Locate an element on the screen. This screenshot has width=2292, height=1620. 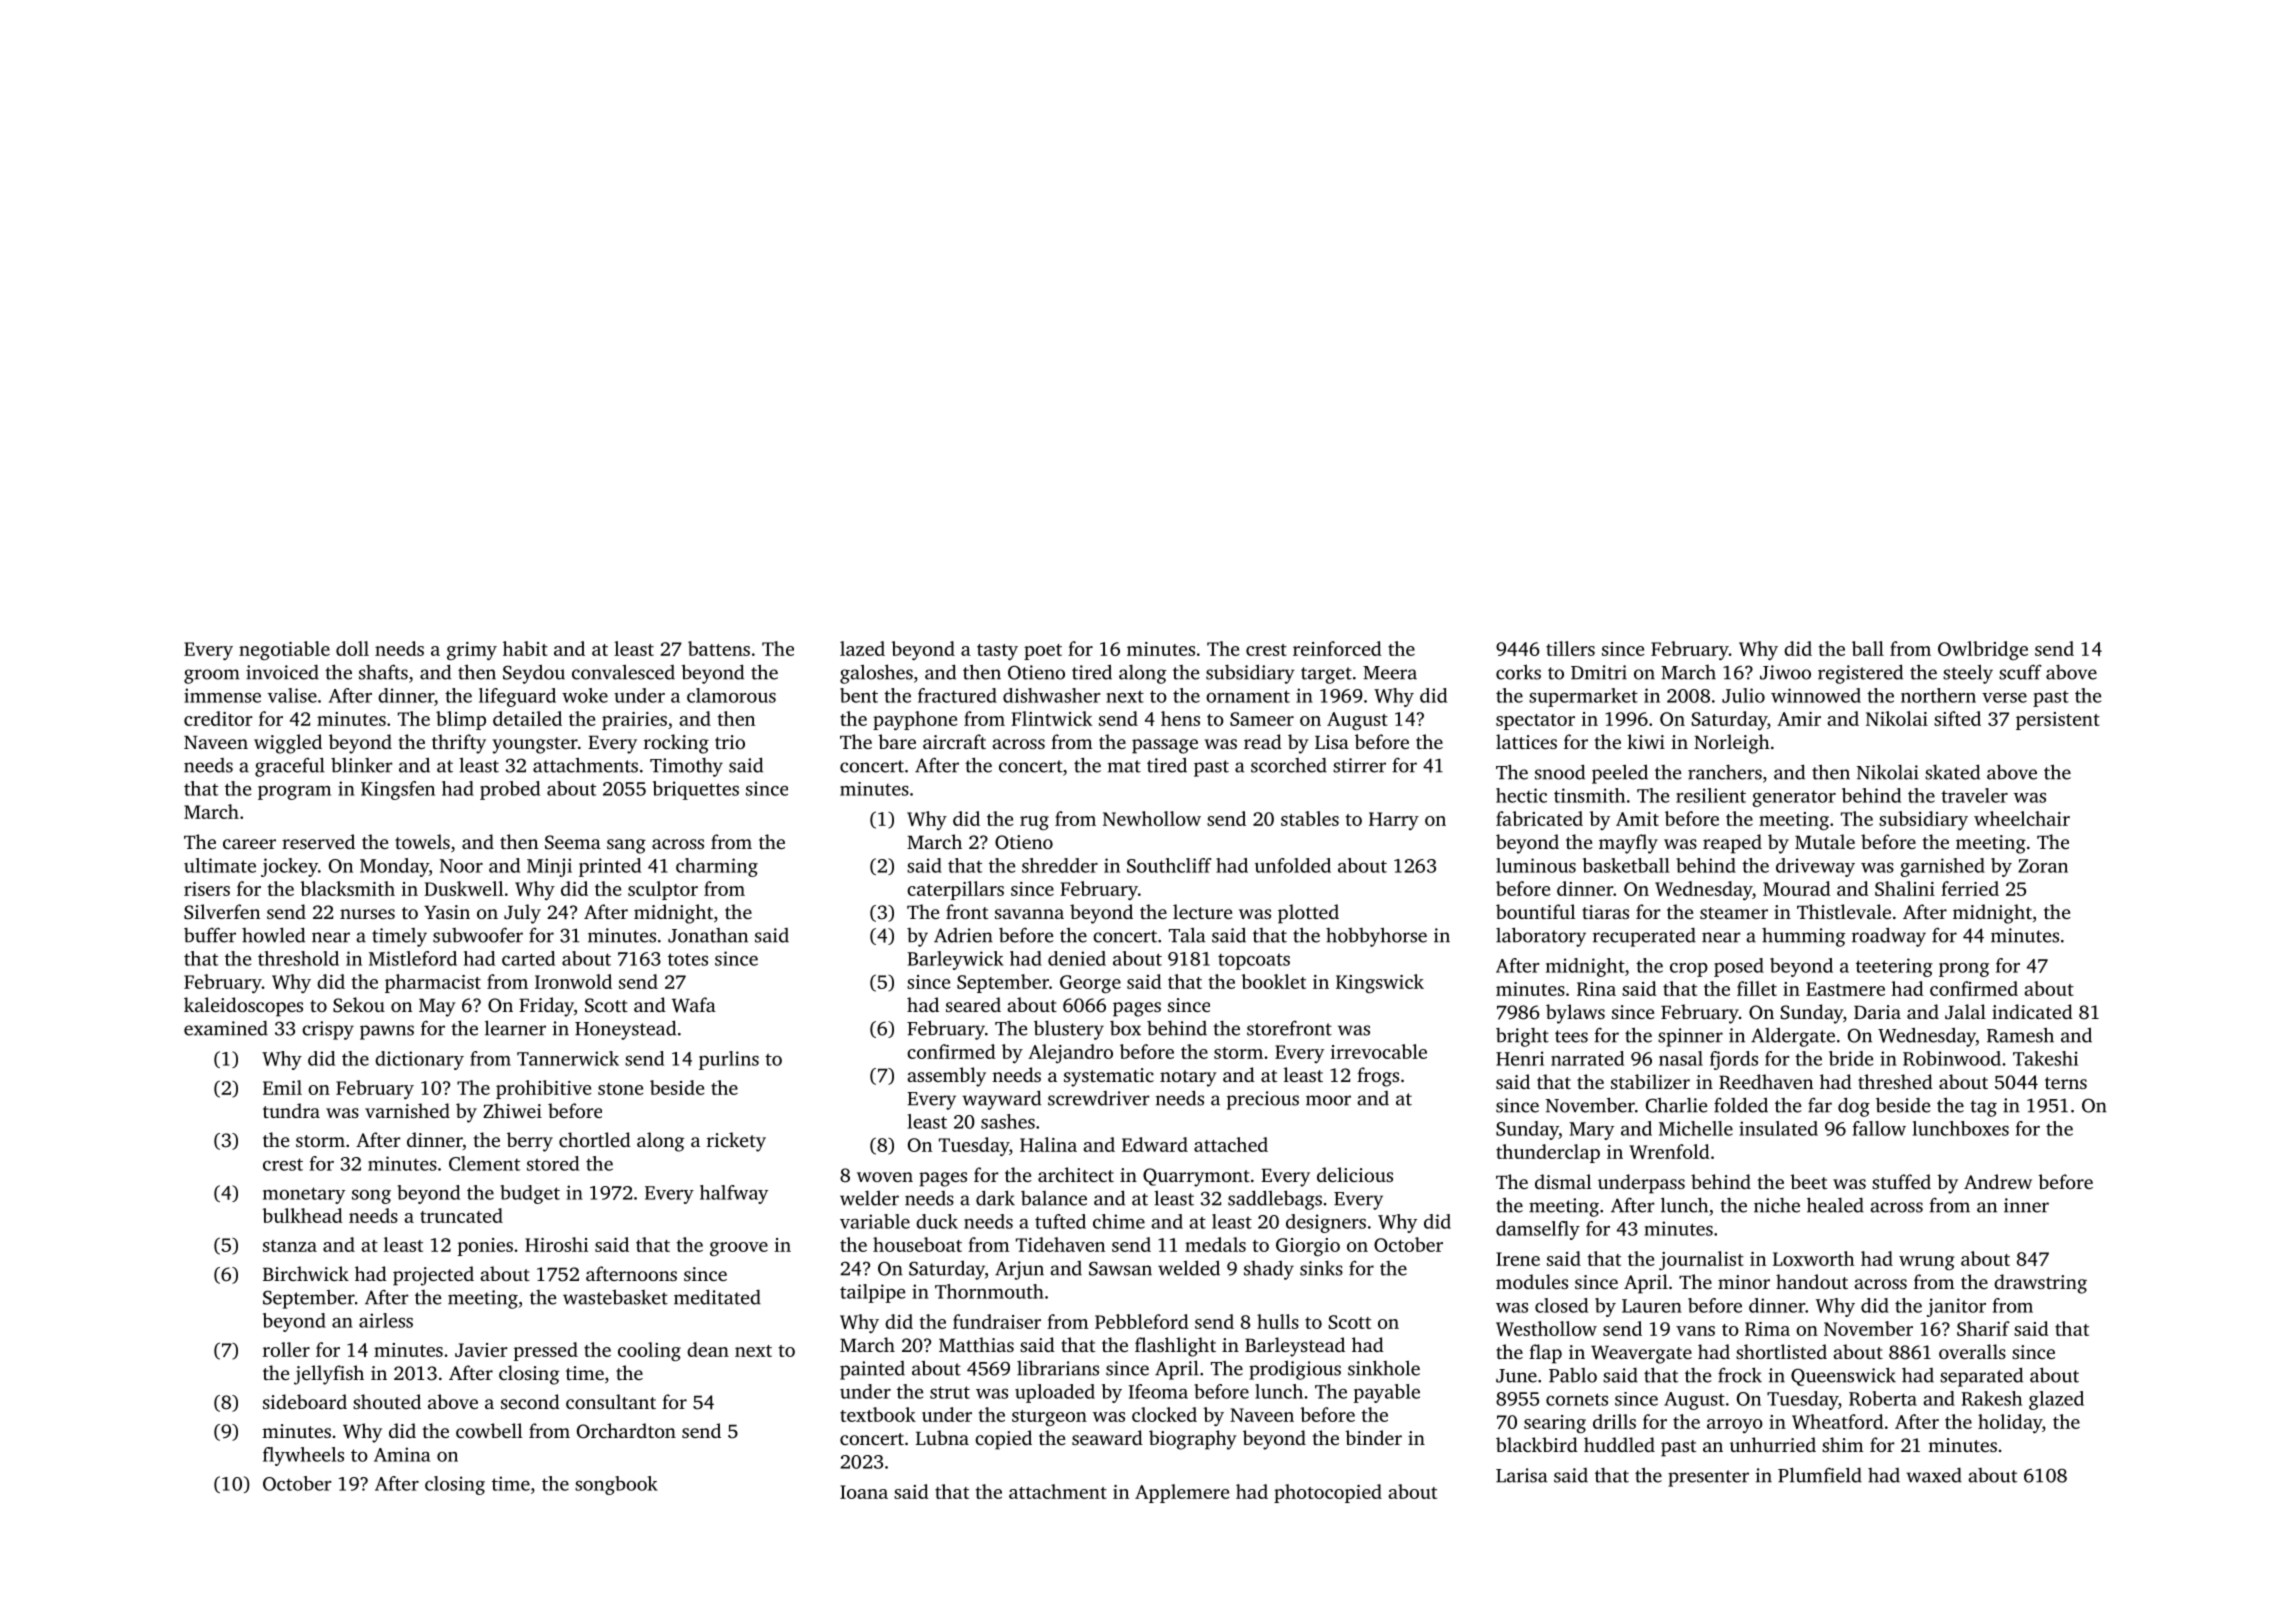
halfway is located at coordinates (734, 1194).
